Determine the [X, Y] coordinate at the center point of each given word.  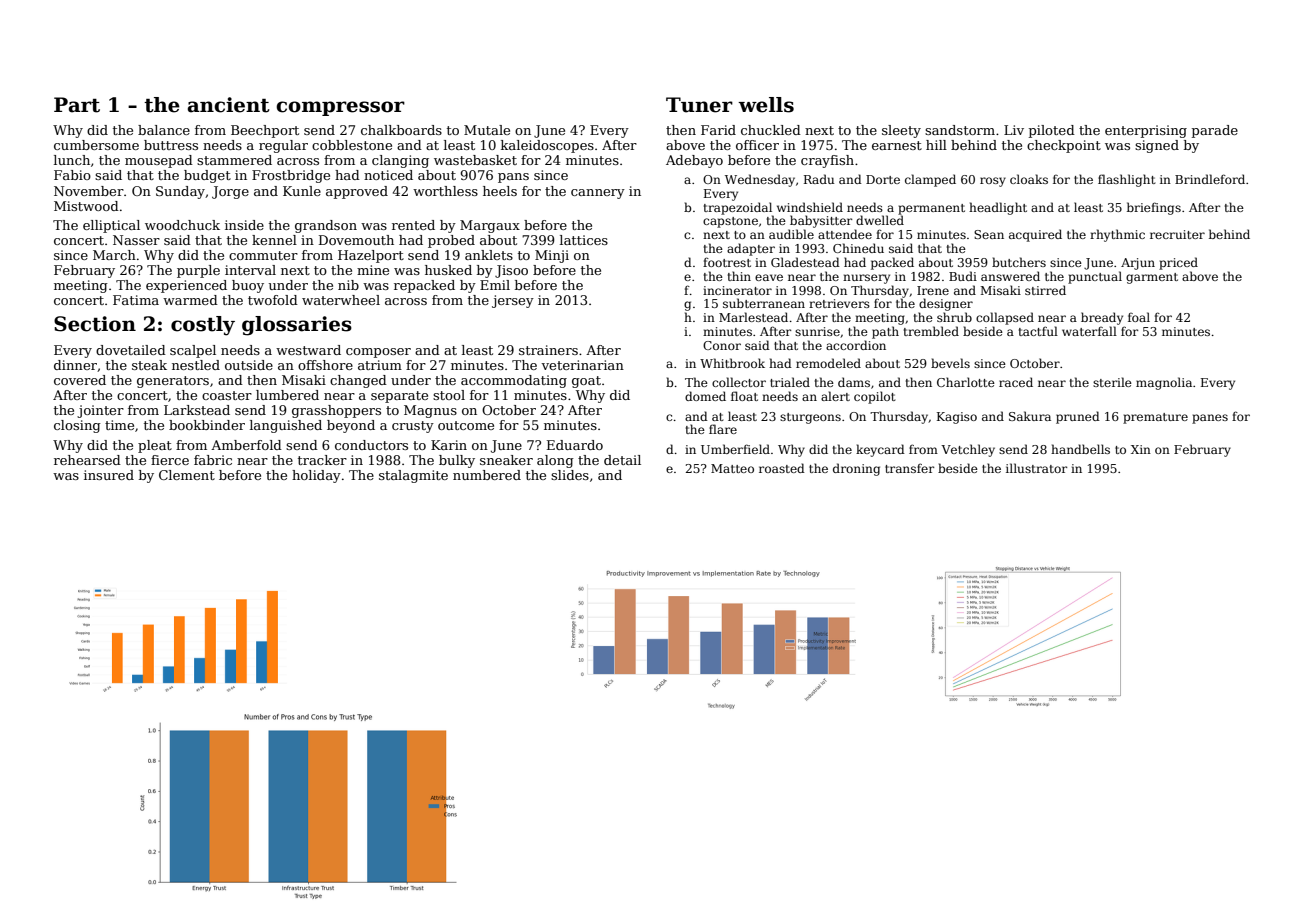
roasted [782, 468]
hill [936, 145]
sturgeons [810, 418]
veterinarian [582, 365]
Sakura [1030, 416]
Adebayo [694, 161]
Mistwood [86, 206]
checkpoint [1064, 146]
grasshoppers [336, 411]
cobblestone [352, 145]
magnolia [1164, 383]
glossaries [297, 326]
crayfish [827, 161]
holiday [316, 476]
